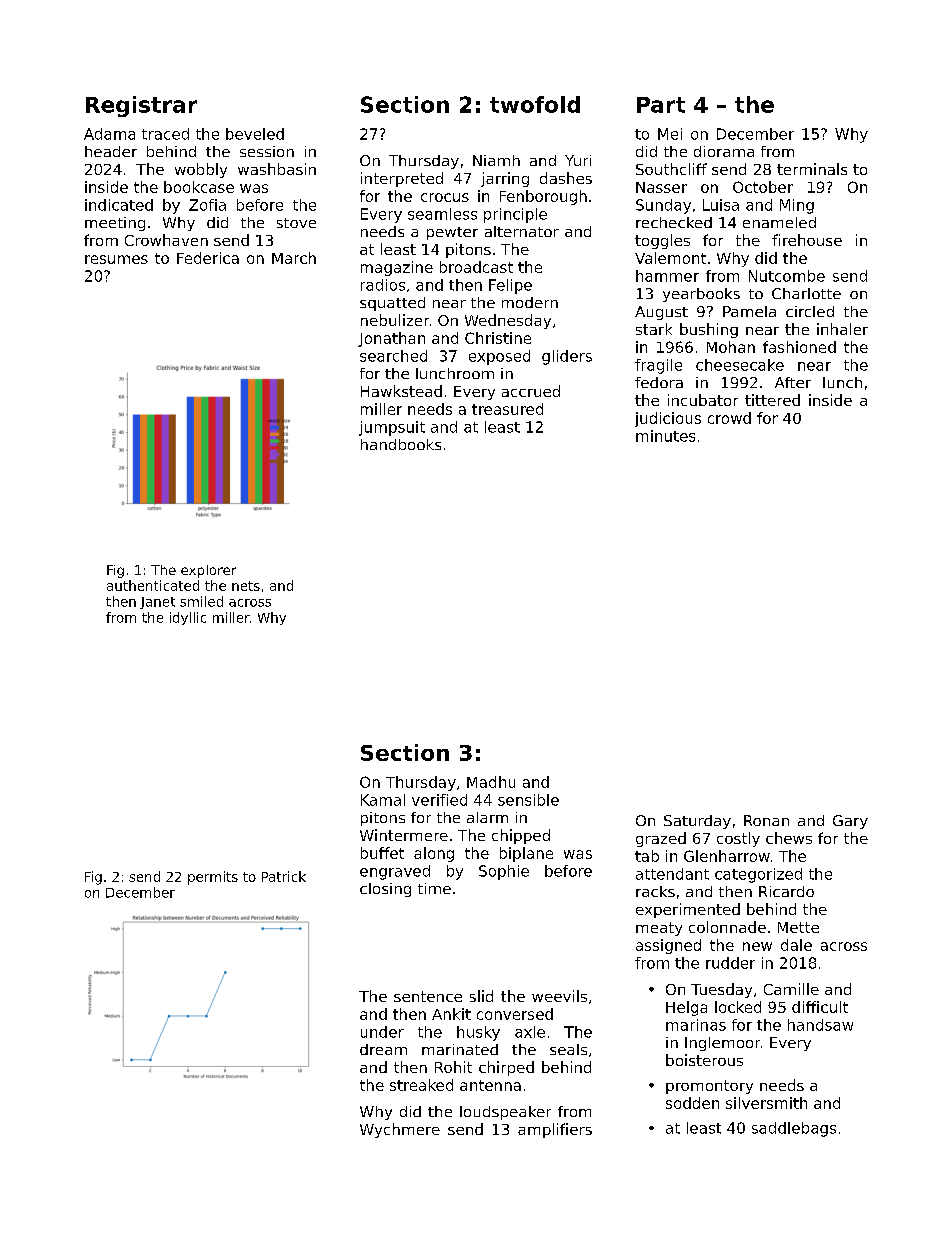 The image size is (952, 1233). What do you see at coordinates (383, 800) in the image?
I see `Kamal` at bounding box center [383, 800].
